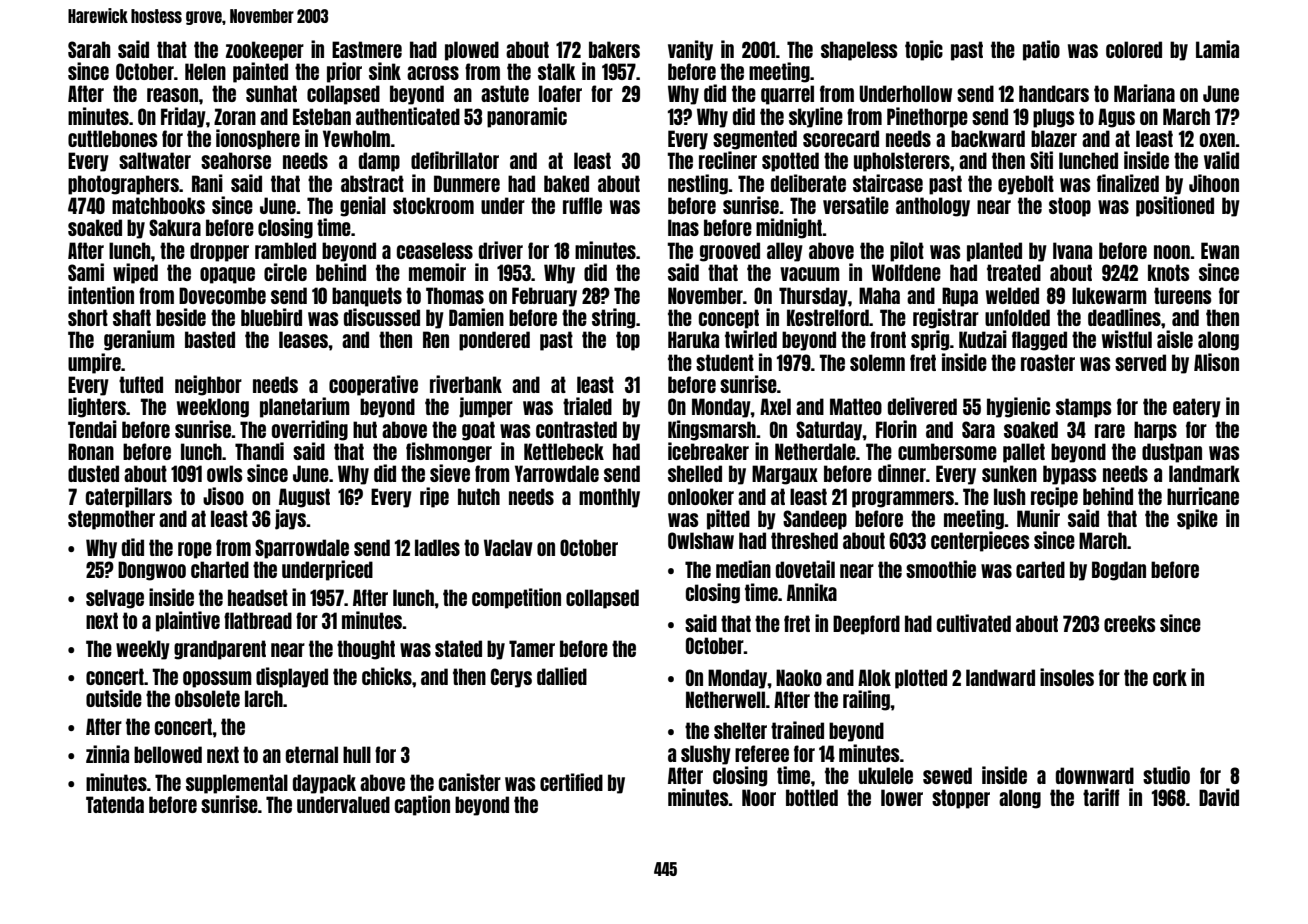 The height and width of the screenshot is (924, 1308). I want to click on dusted, so click(93, 473).
